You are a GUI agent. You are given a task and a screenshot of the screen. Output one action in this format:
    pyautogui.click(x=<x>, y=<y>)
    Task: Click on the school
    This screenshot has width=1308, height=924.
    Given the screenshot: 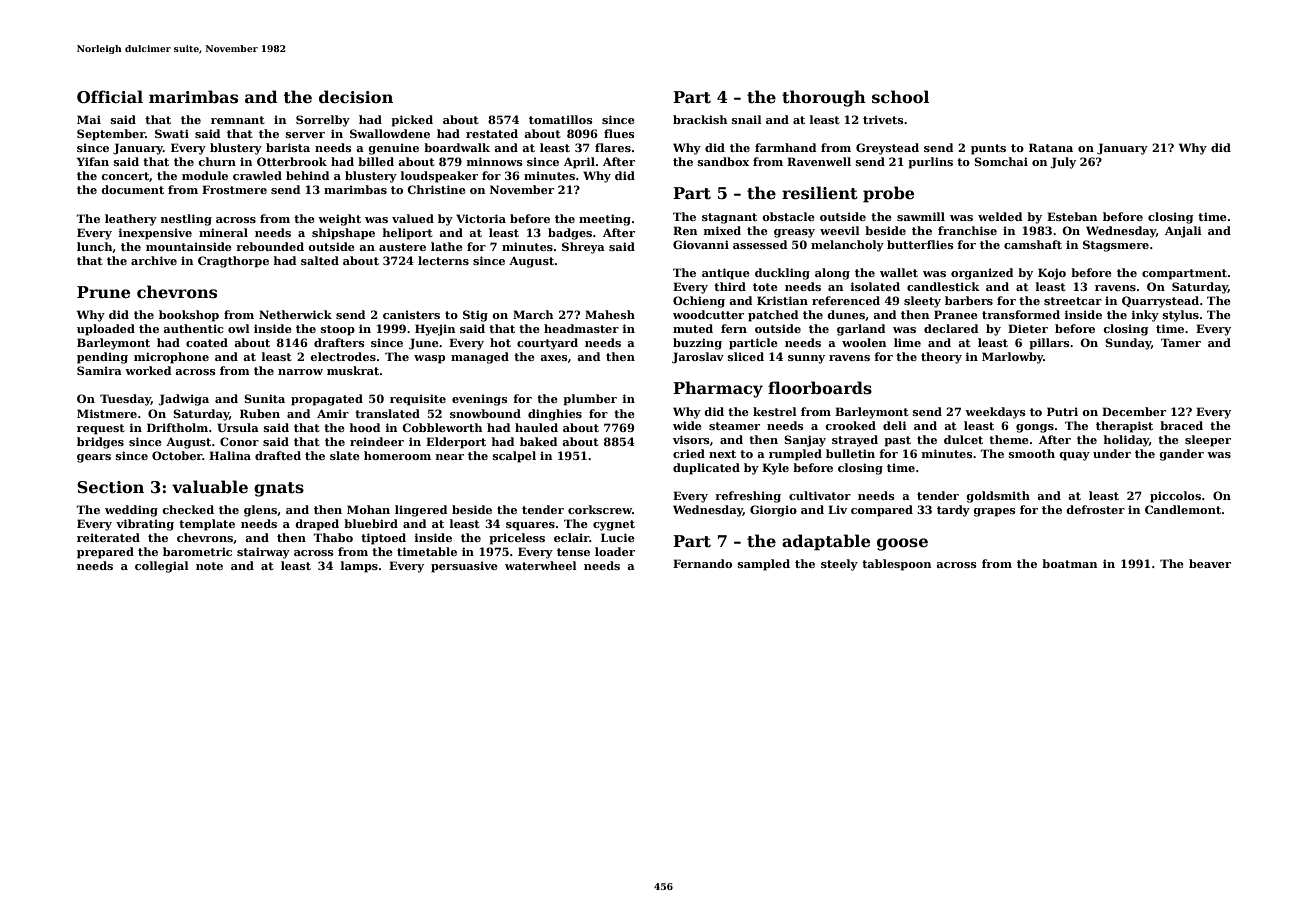 What is the action you would take?
    pyautogui.click(x=900, y=97)
